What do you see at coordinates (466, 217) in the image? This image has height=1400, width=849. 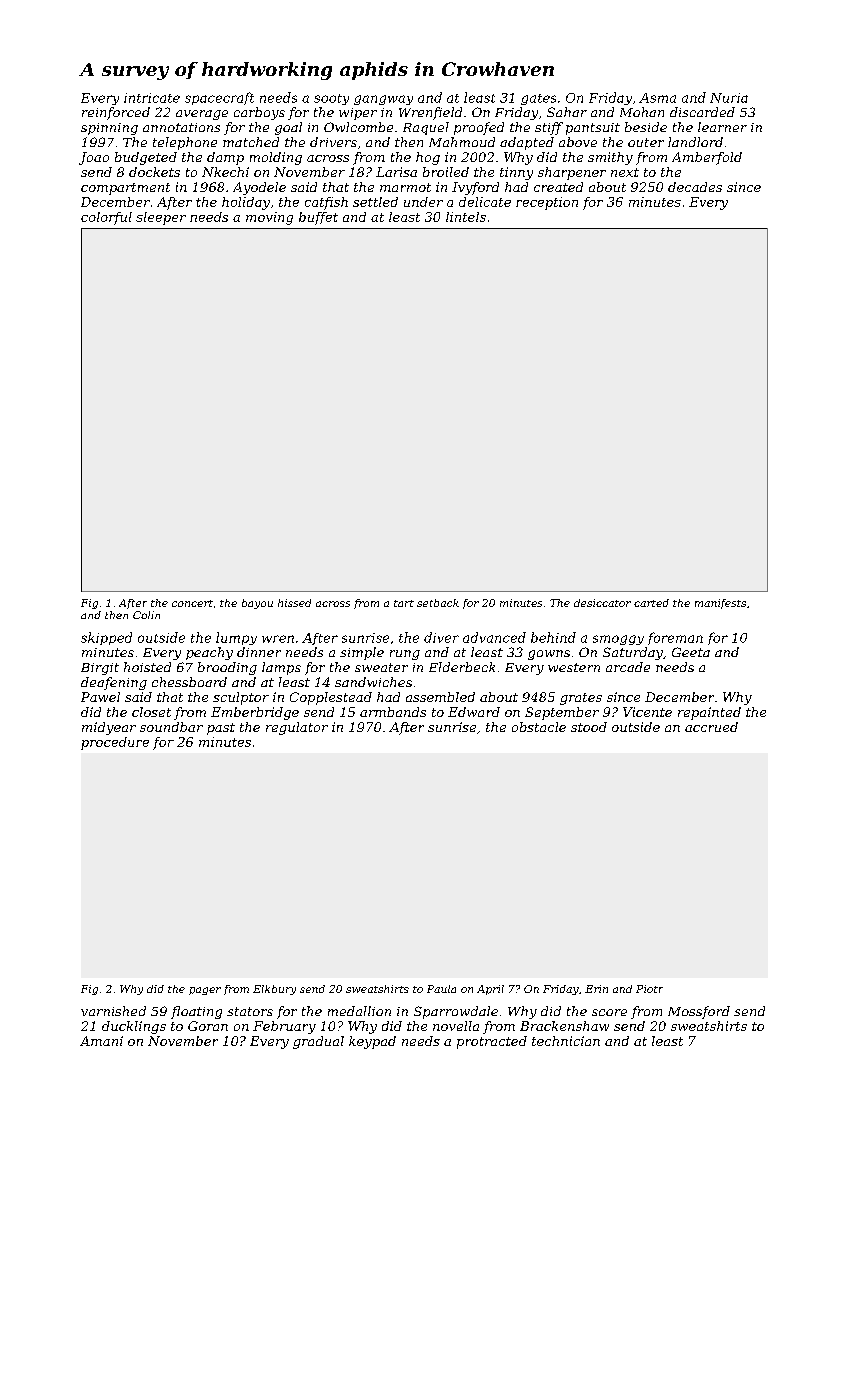 I see `lintels` at bounding box center [466, 217].
